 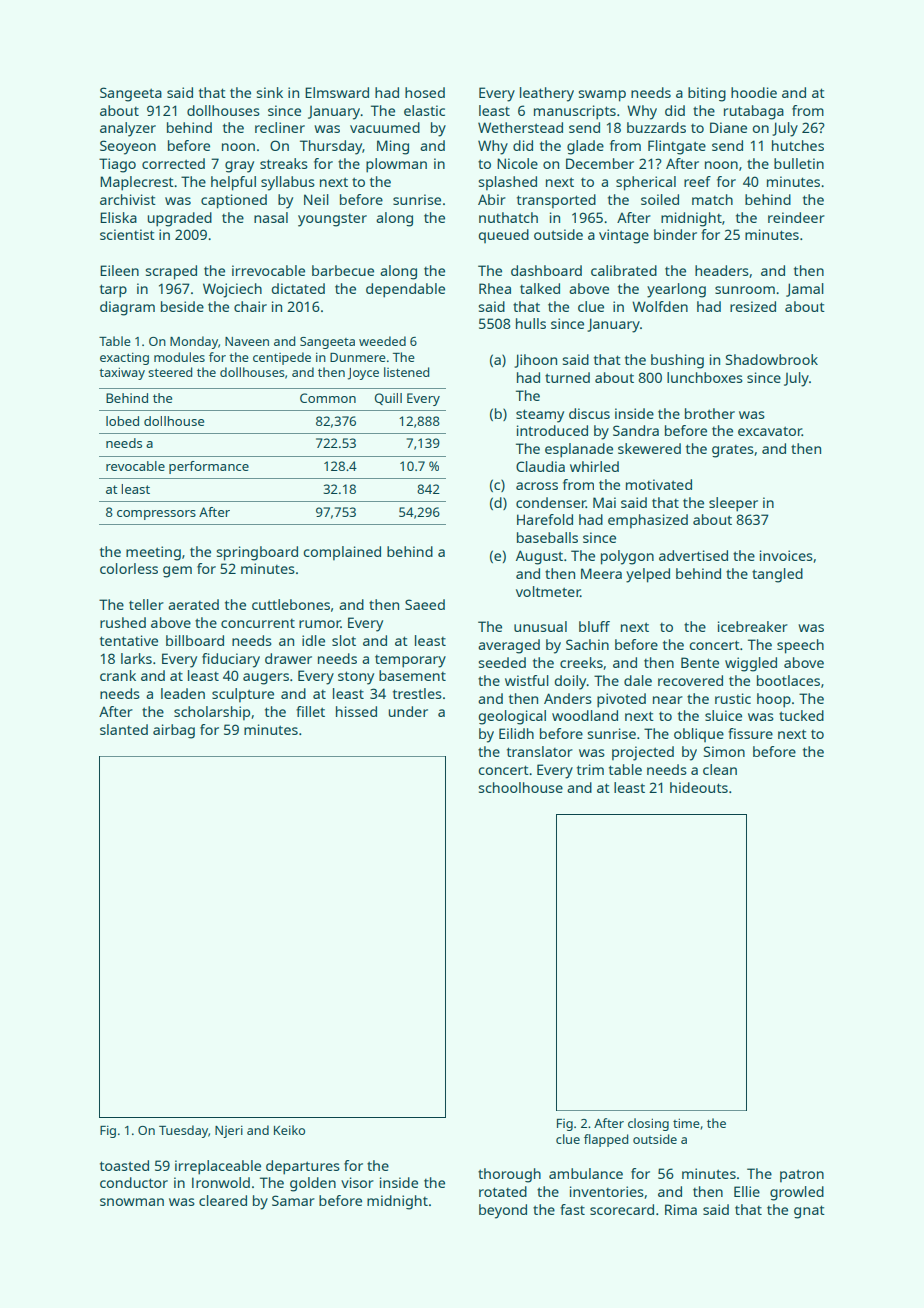 I want to click on patron, so click(x=802, y=1175).
